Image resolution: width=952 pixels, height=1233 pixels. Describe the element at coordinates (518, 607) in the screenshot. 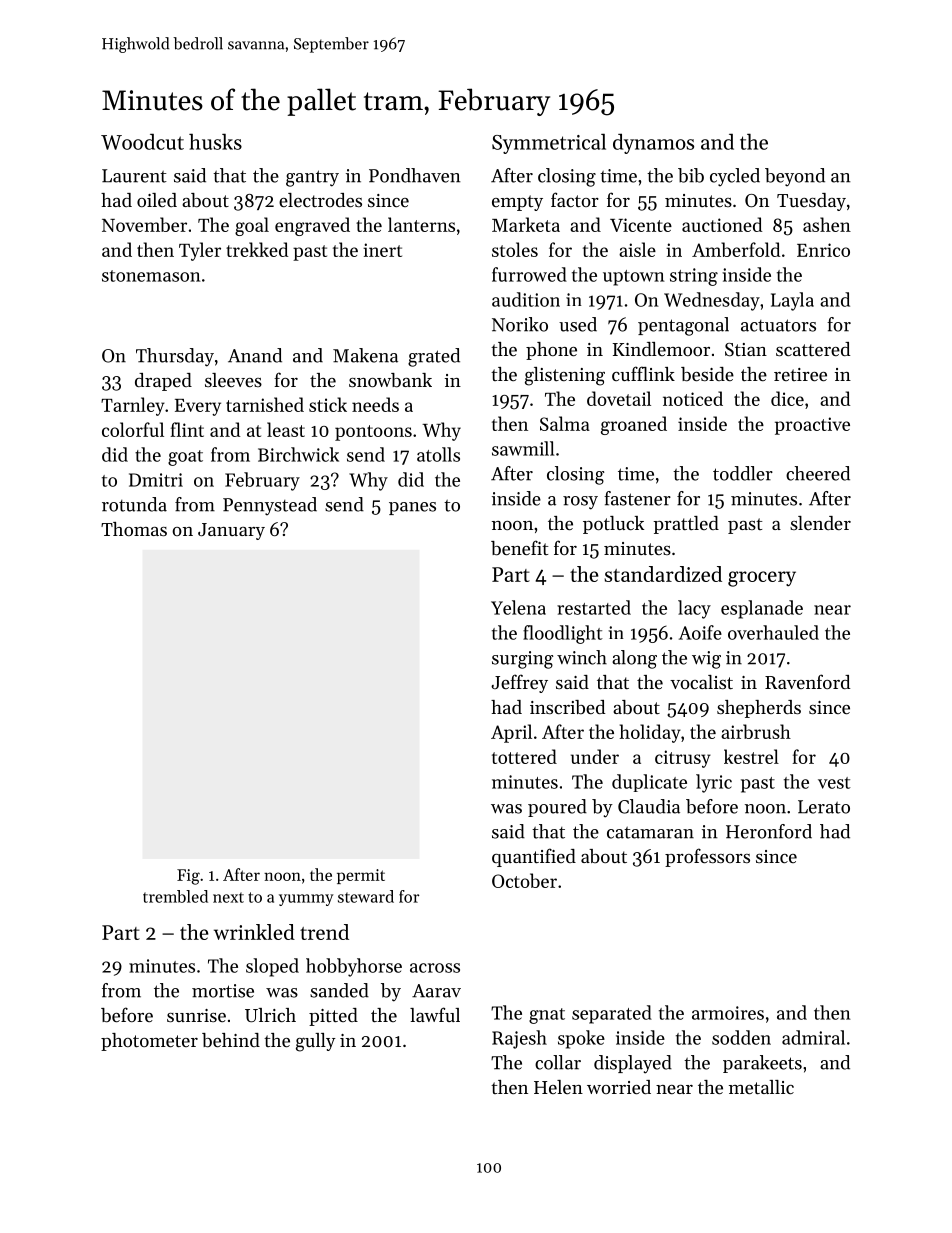

I see `Yelena` at that location.
